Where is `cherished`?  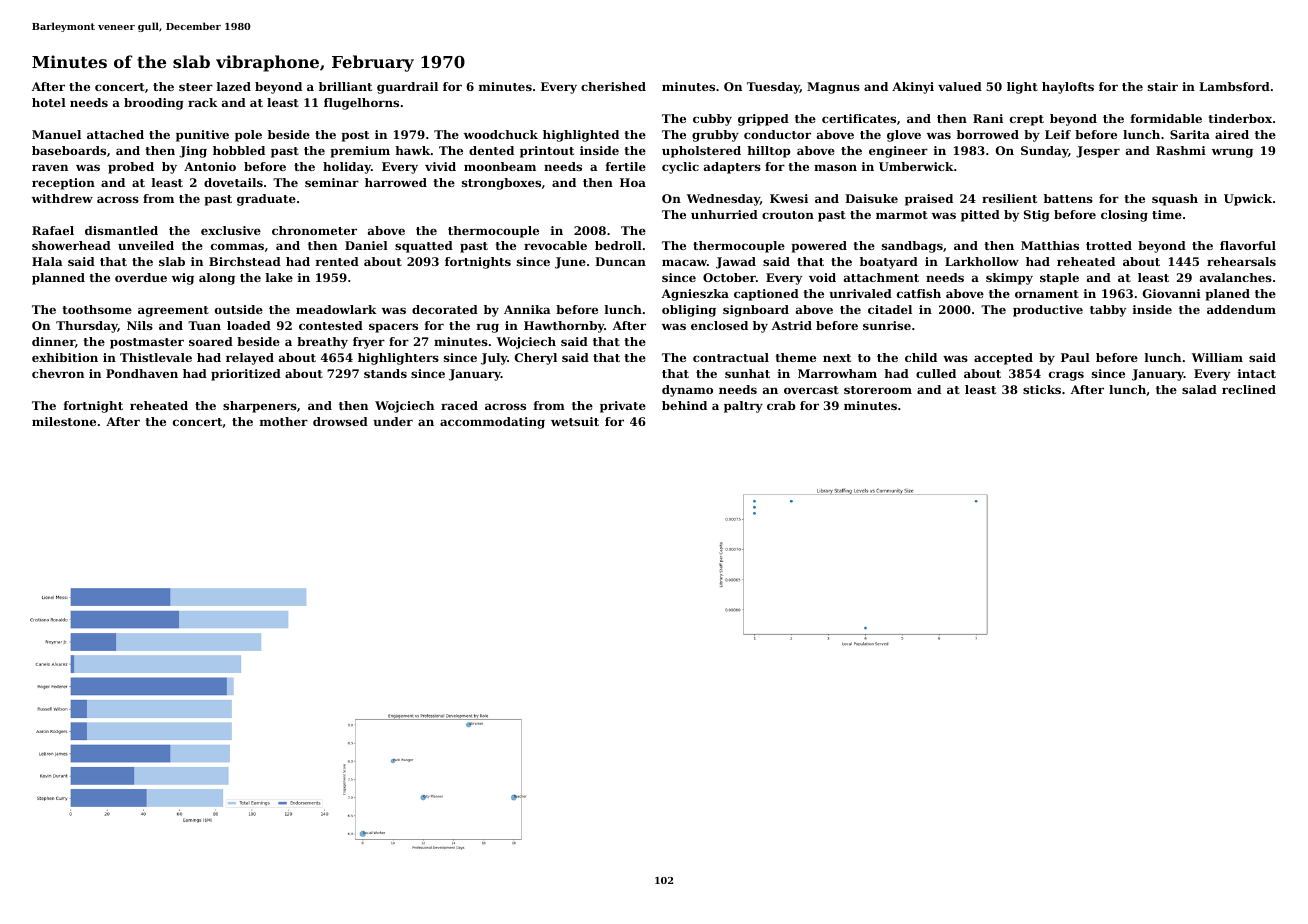 cherished is located at coordinates (613, 86).
